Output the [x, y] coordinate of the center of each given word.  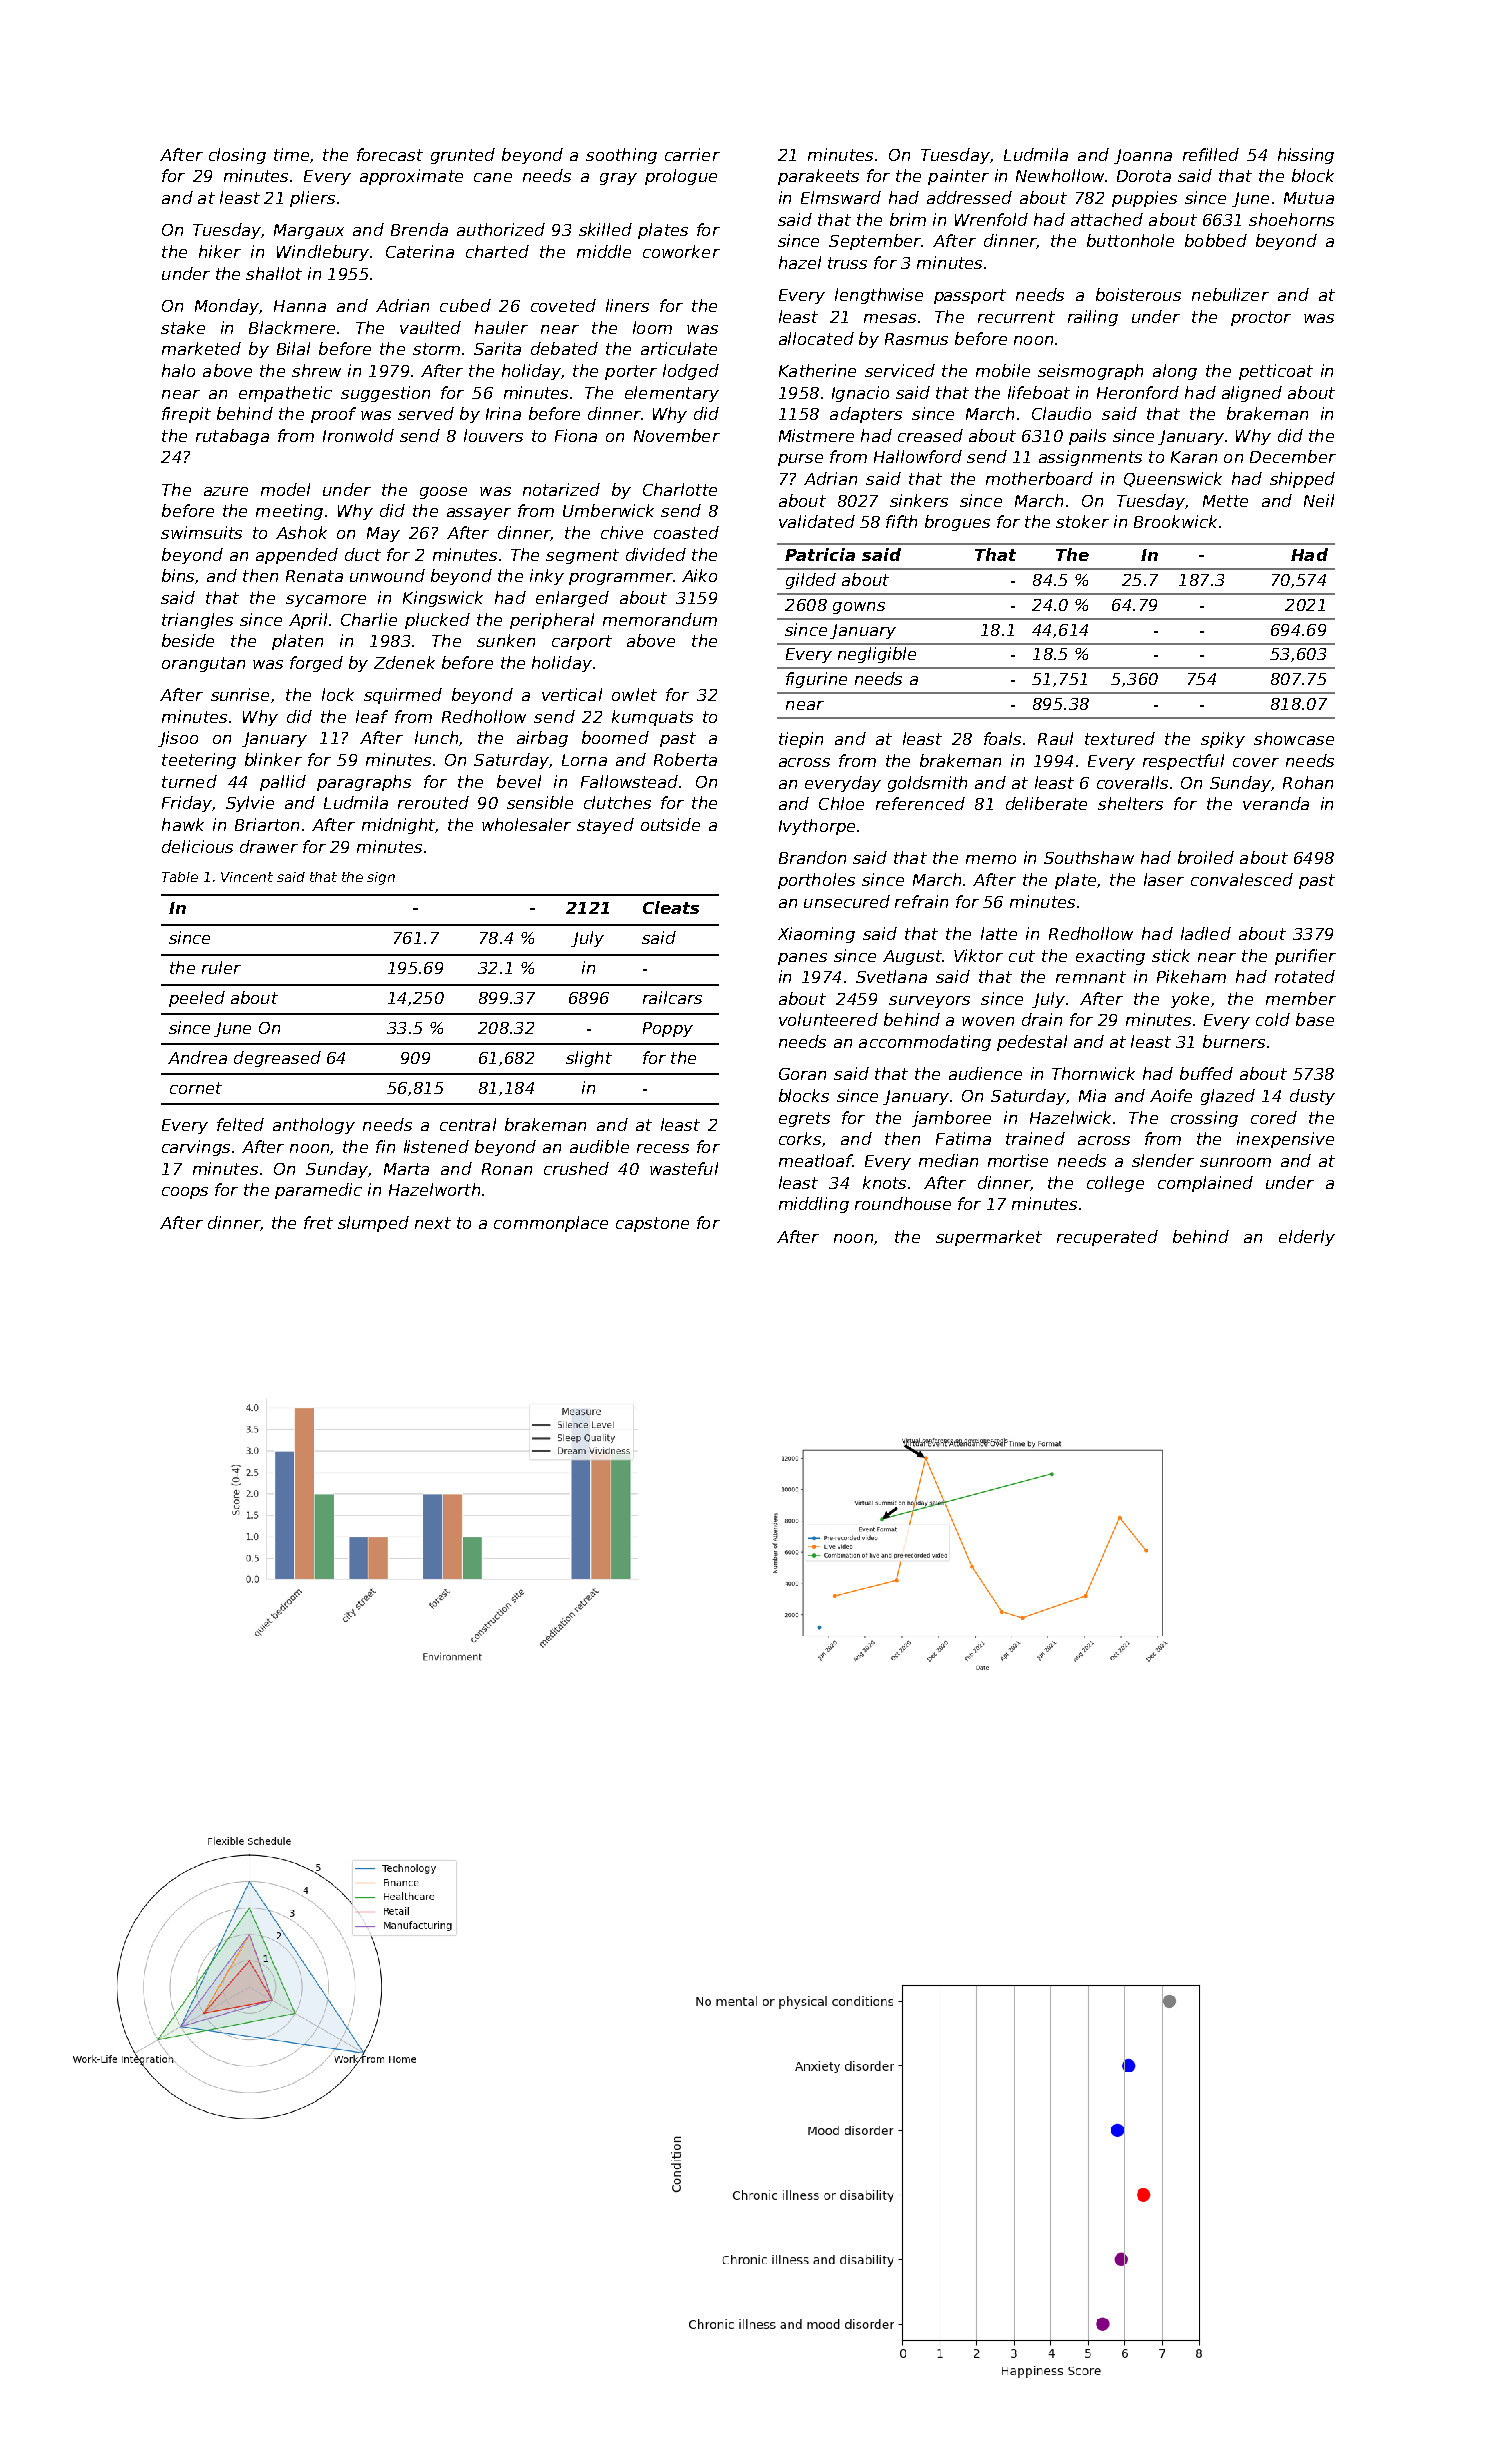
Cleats [671, 907]
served [426, 413]
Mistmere [816, 435]
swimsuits [201, 532]
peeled [197, 999]
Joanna [1143, 156]
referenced [920, 803]
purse [800, 460]
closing [237, 156]
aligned [1252, 394]
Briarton [267, 824]
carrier [692, 154]
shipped [1302, 480]
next [433, 1223]
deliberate [1046, 803]
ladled [1206, 933]
